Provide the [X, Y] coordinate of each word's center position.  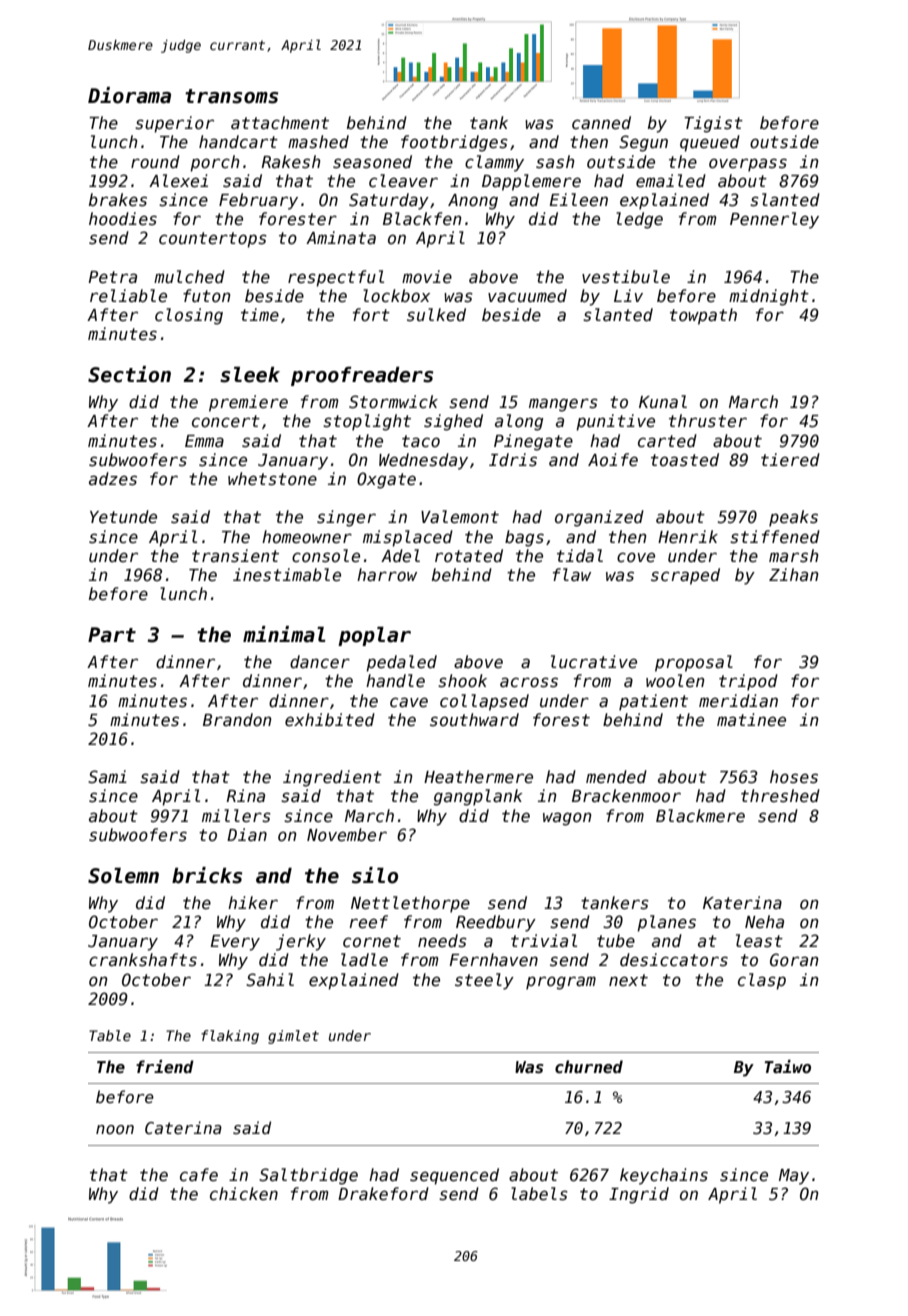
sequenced [454, 1176]
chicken [244, 1194]
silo [375, 875]
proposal [694, 663]
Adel [400, 556]
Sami [107, 777]
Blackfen [422, 219]
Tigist [713, 124]
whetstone [272, 479]
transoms [231, 96]
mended [616, 777]
